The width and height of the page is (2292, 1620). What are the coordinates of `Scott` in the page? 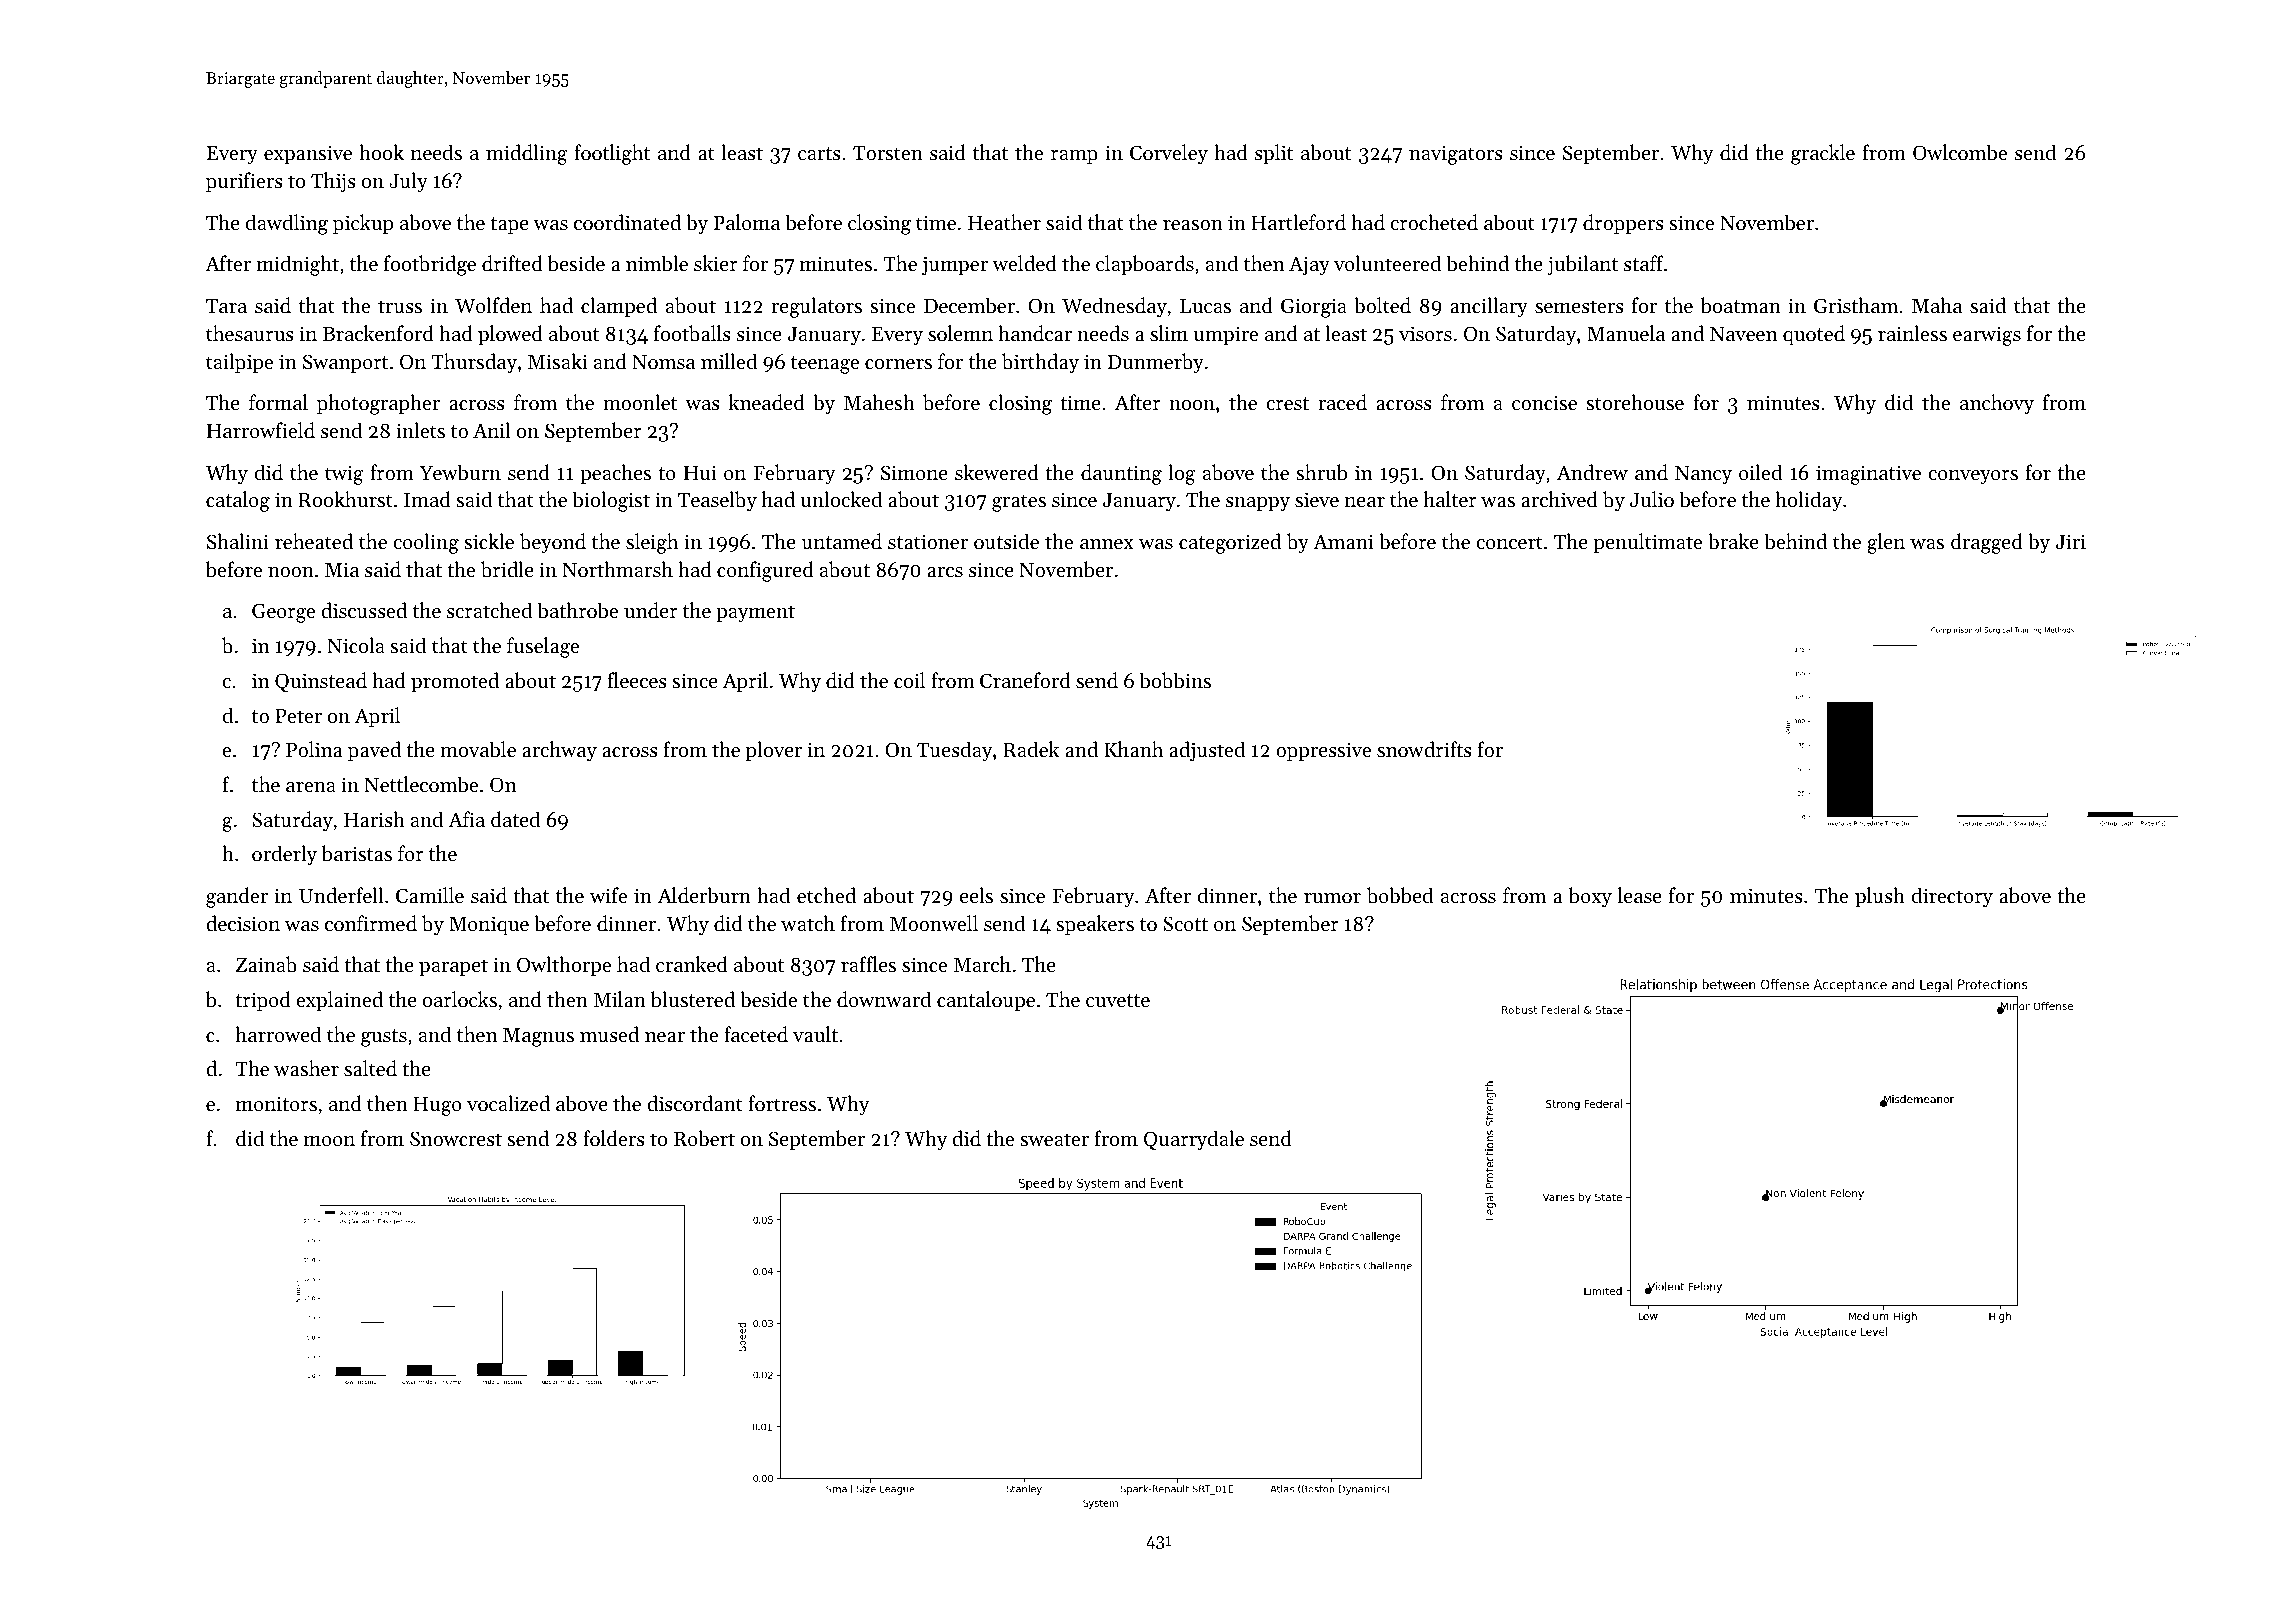 It's located at (1185, 924).
